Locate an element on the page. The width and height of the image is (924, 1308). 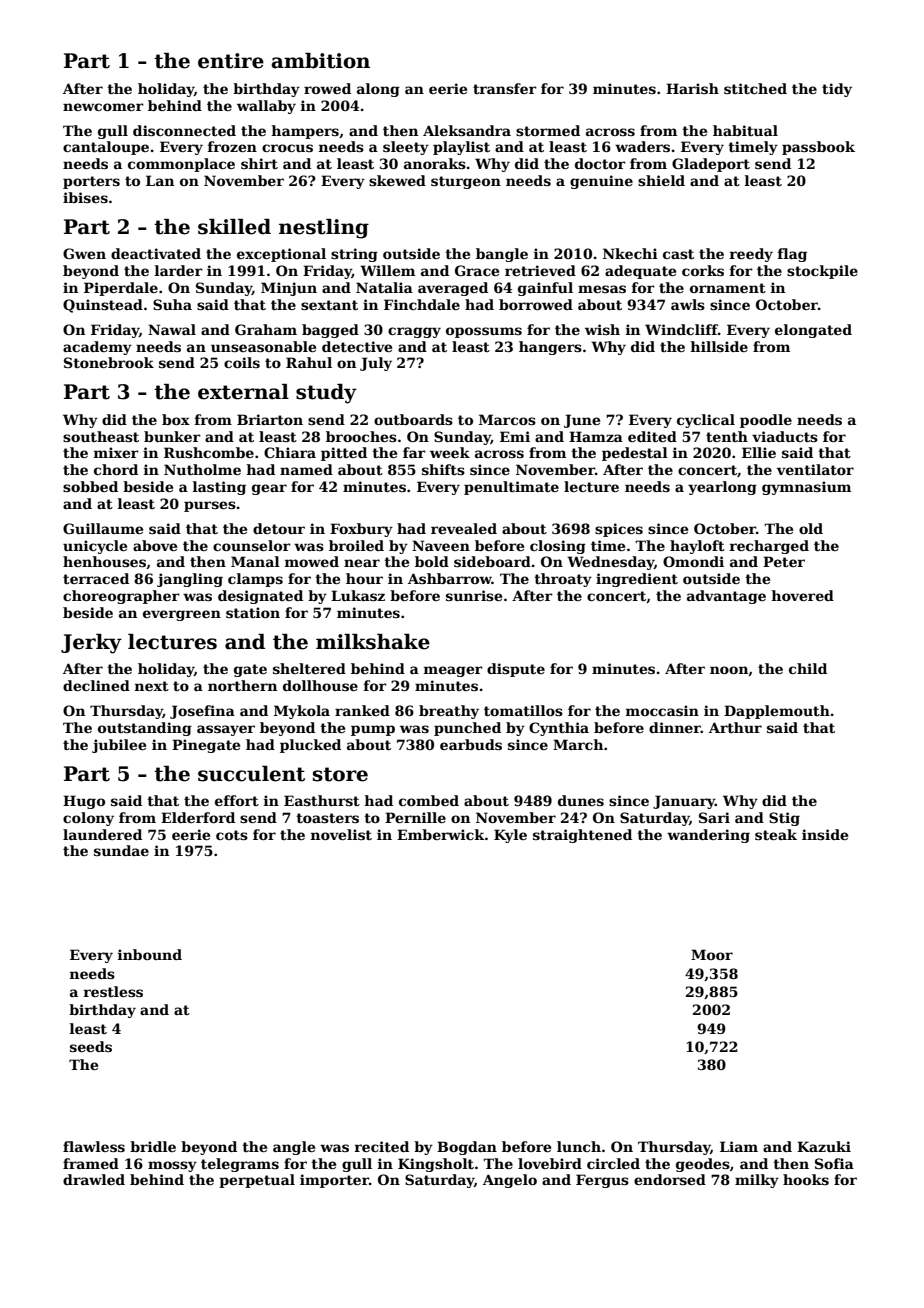
Kyle is located at coordinates (510, 836).
